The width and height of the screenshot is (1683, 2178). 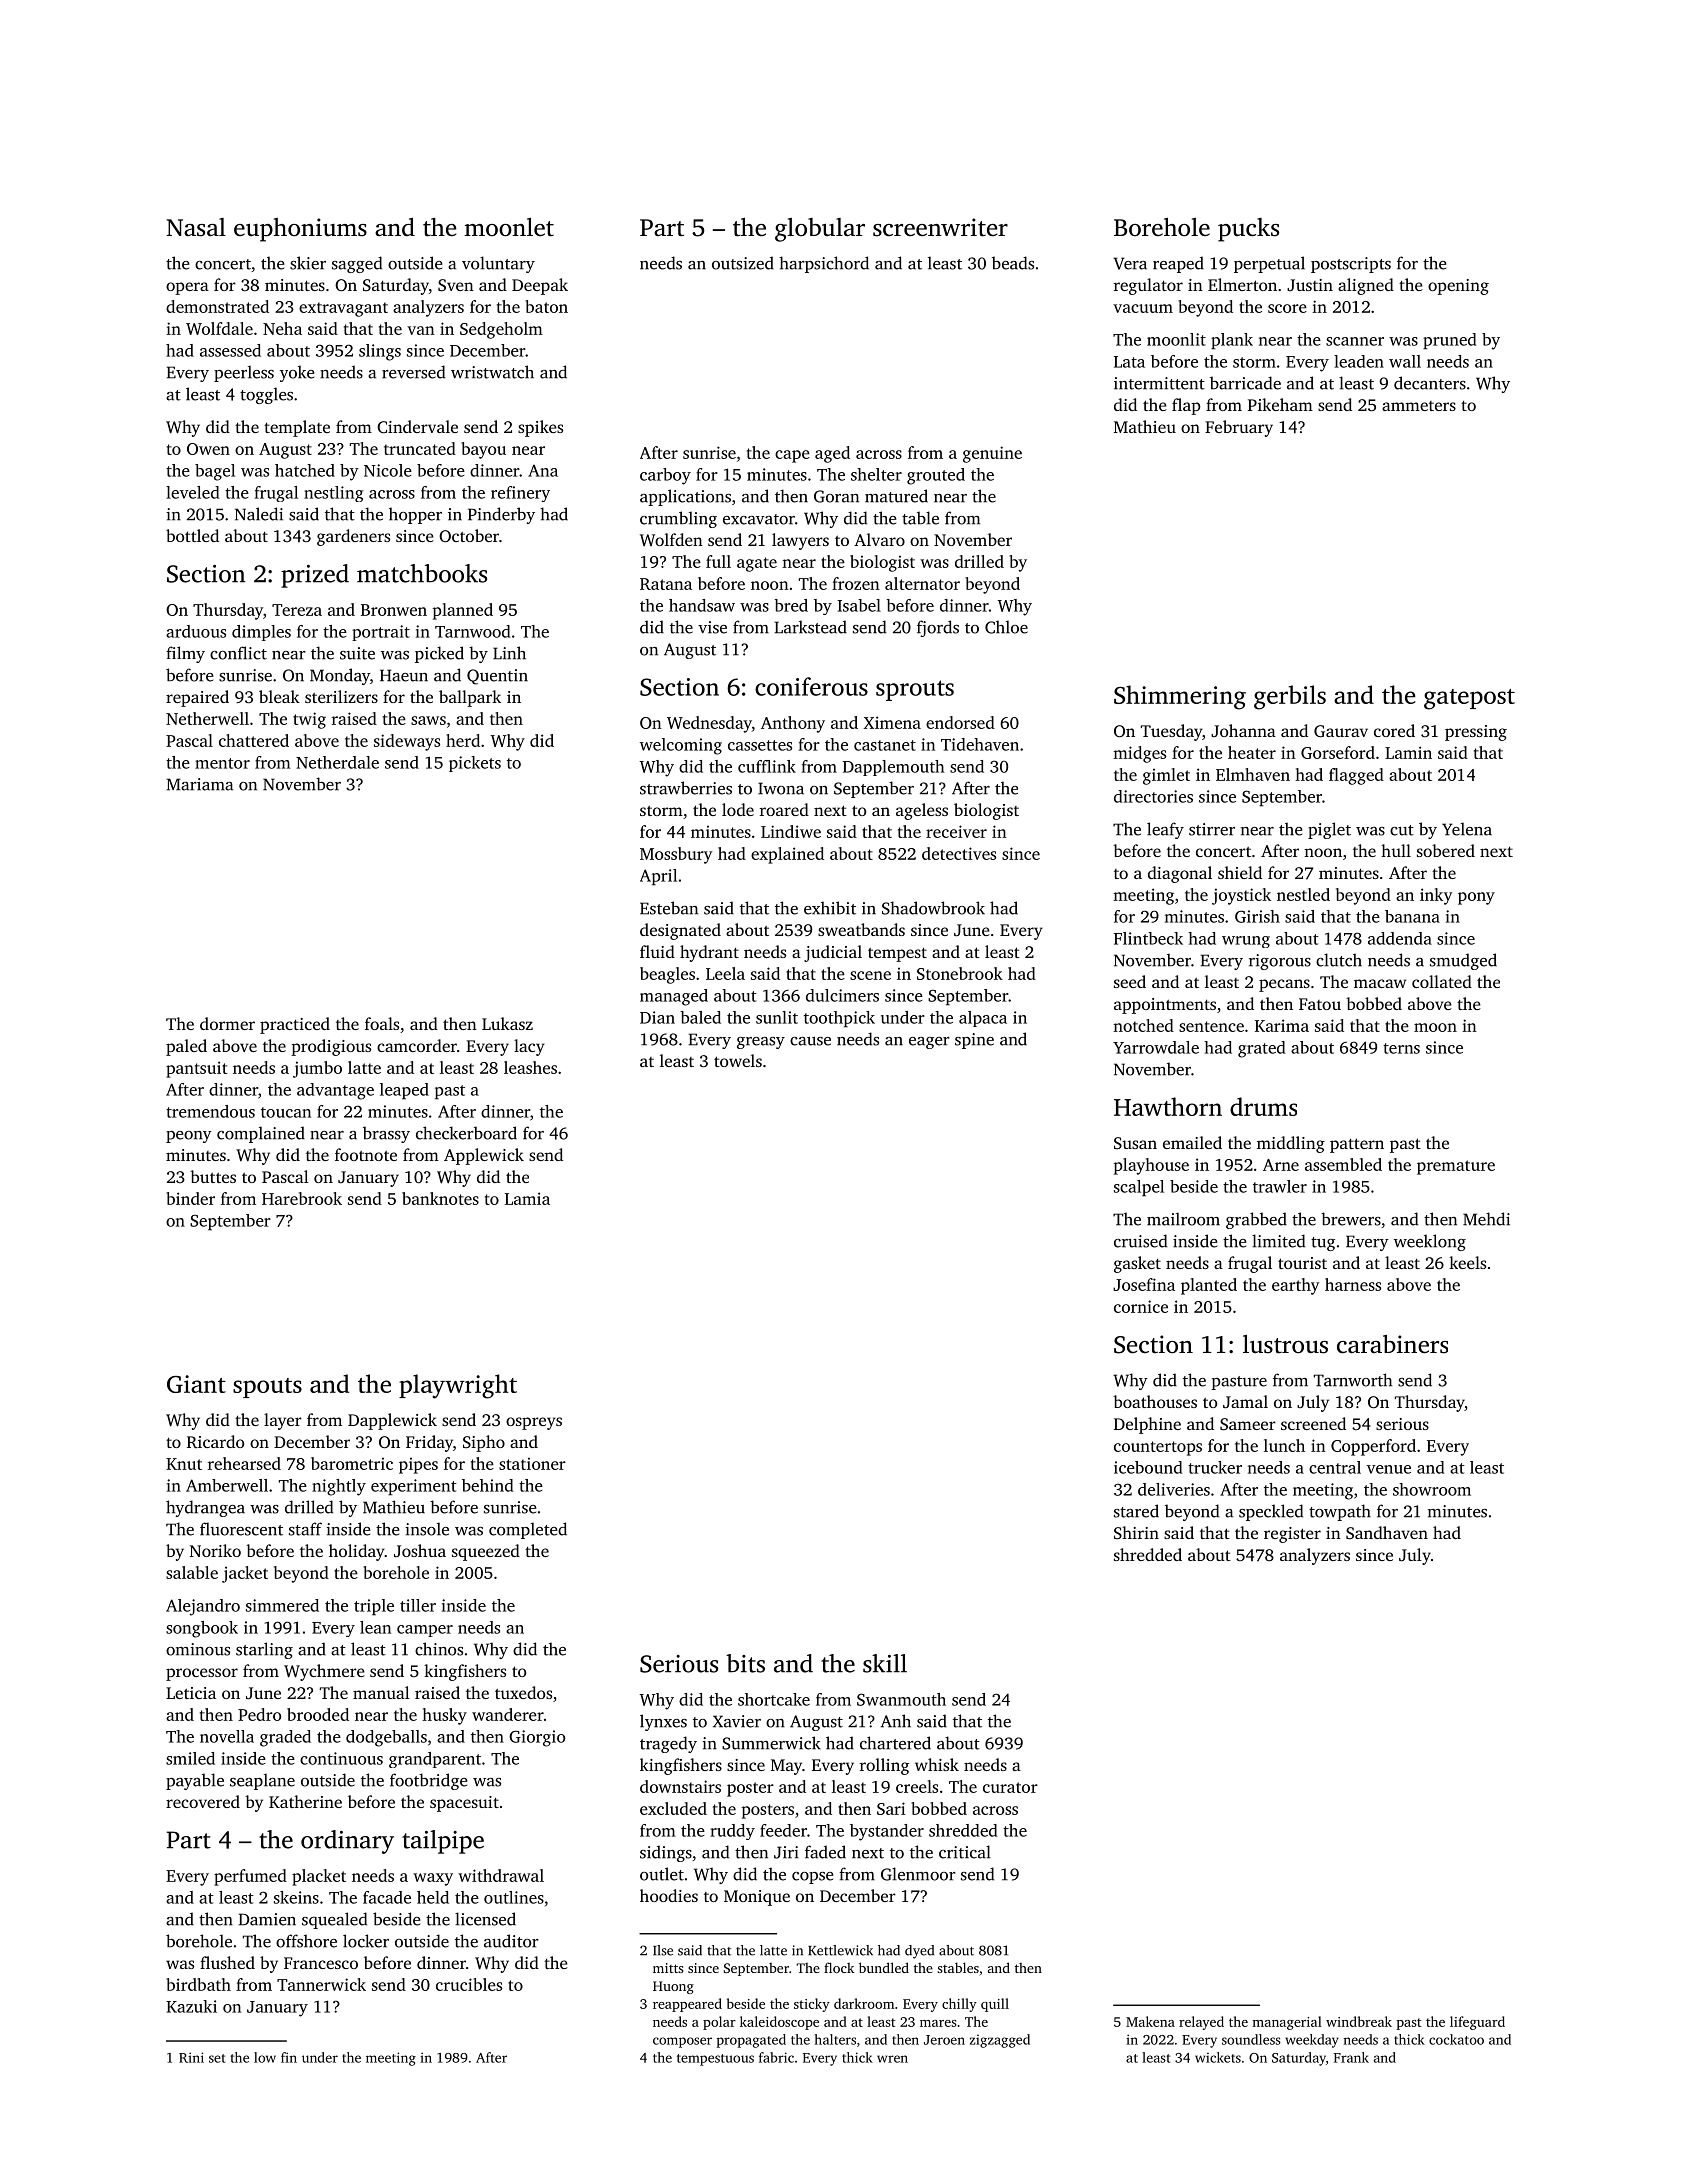 I want to click on toucan, so click(x=286, y=1112).
